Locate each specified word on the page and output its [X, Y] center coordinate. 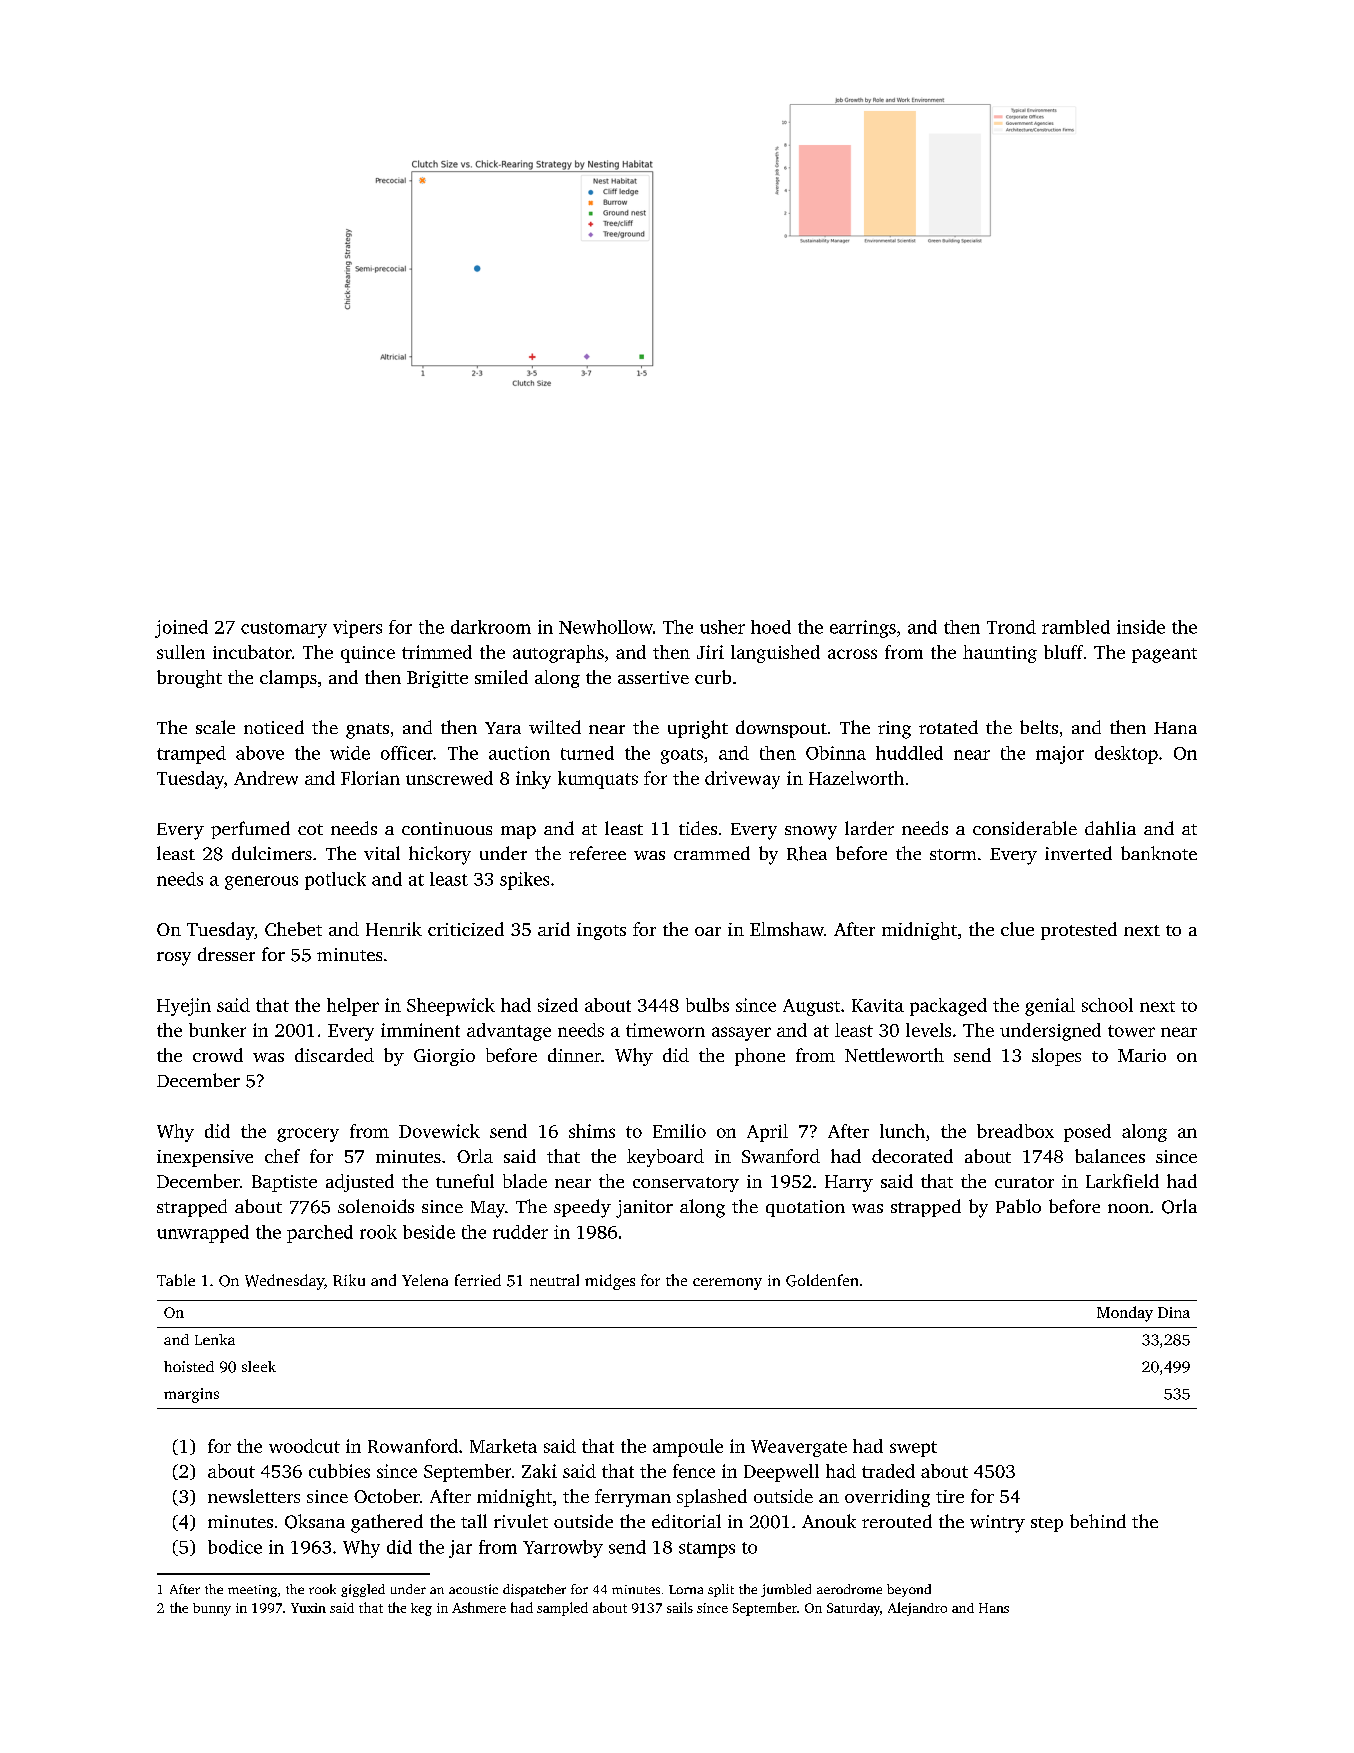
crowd [218, 1055]
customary [284, 630]
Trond [1011, 627]
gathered [387, 1523]
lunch [902, 1131]
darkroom [491, 627]
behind [1098, 1521]
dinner [574, 1055]
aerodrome [849, 1589]
